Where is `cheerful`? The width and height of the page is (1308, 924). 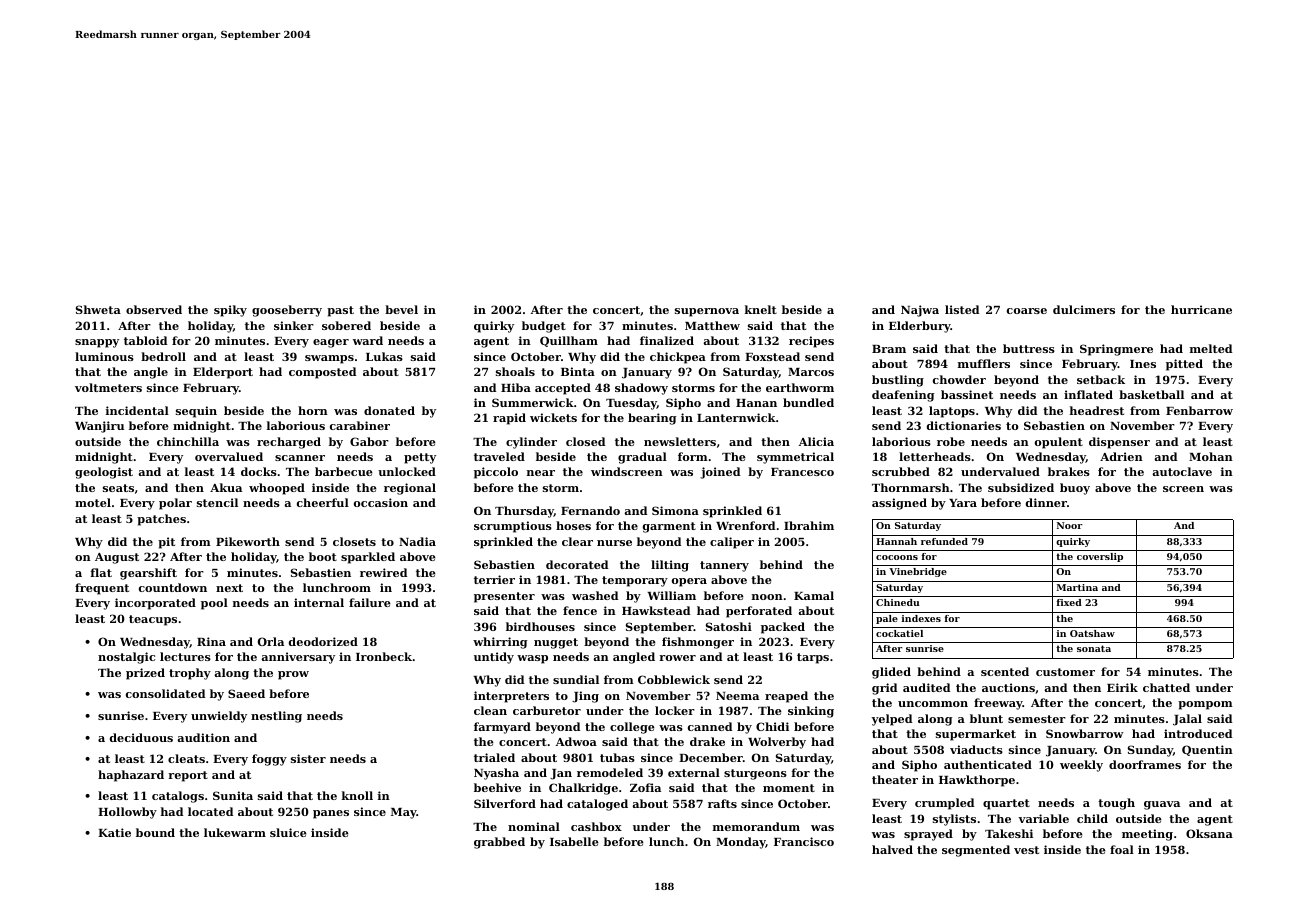
cheerful is located at coordinates (323, 502).
